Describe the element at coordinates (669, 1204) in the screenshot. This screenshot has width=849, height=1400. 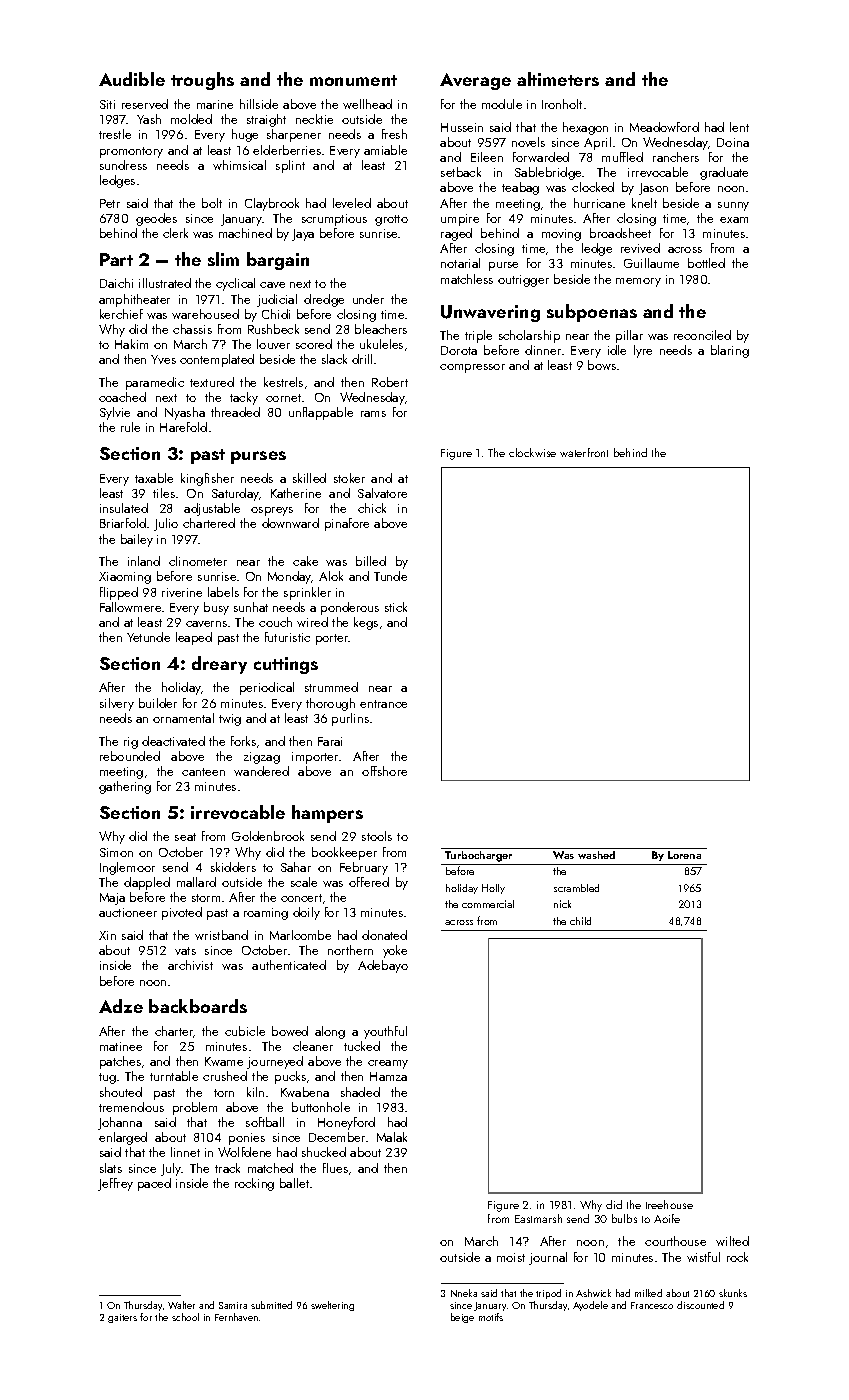
I see `treehouse` at that location.
